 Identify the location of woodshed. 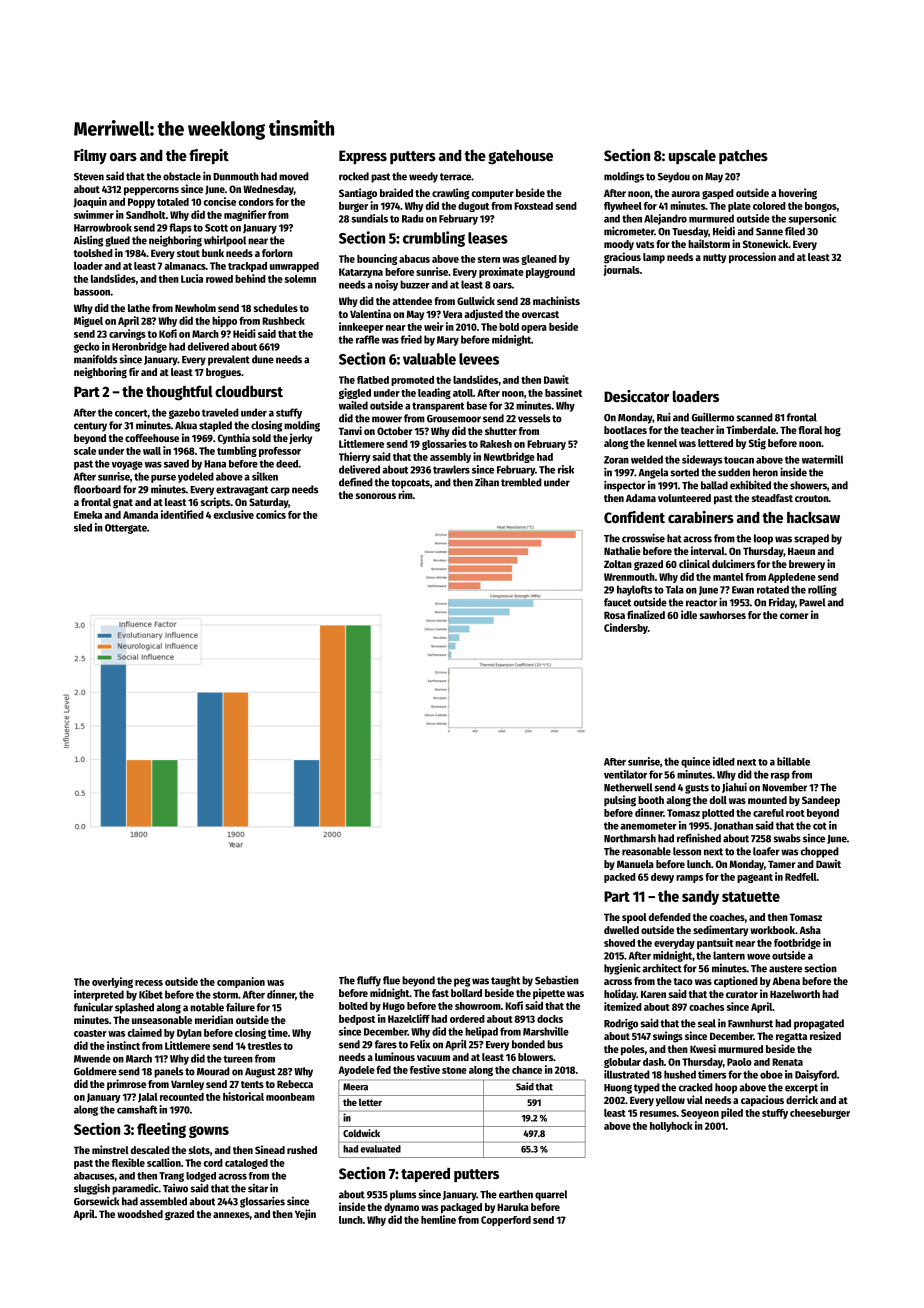
(140, 1214).
